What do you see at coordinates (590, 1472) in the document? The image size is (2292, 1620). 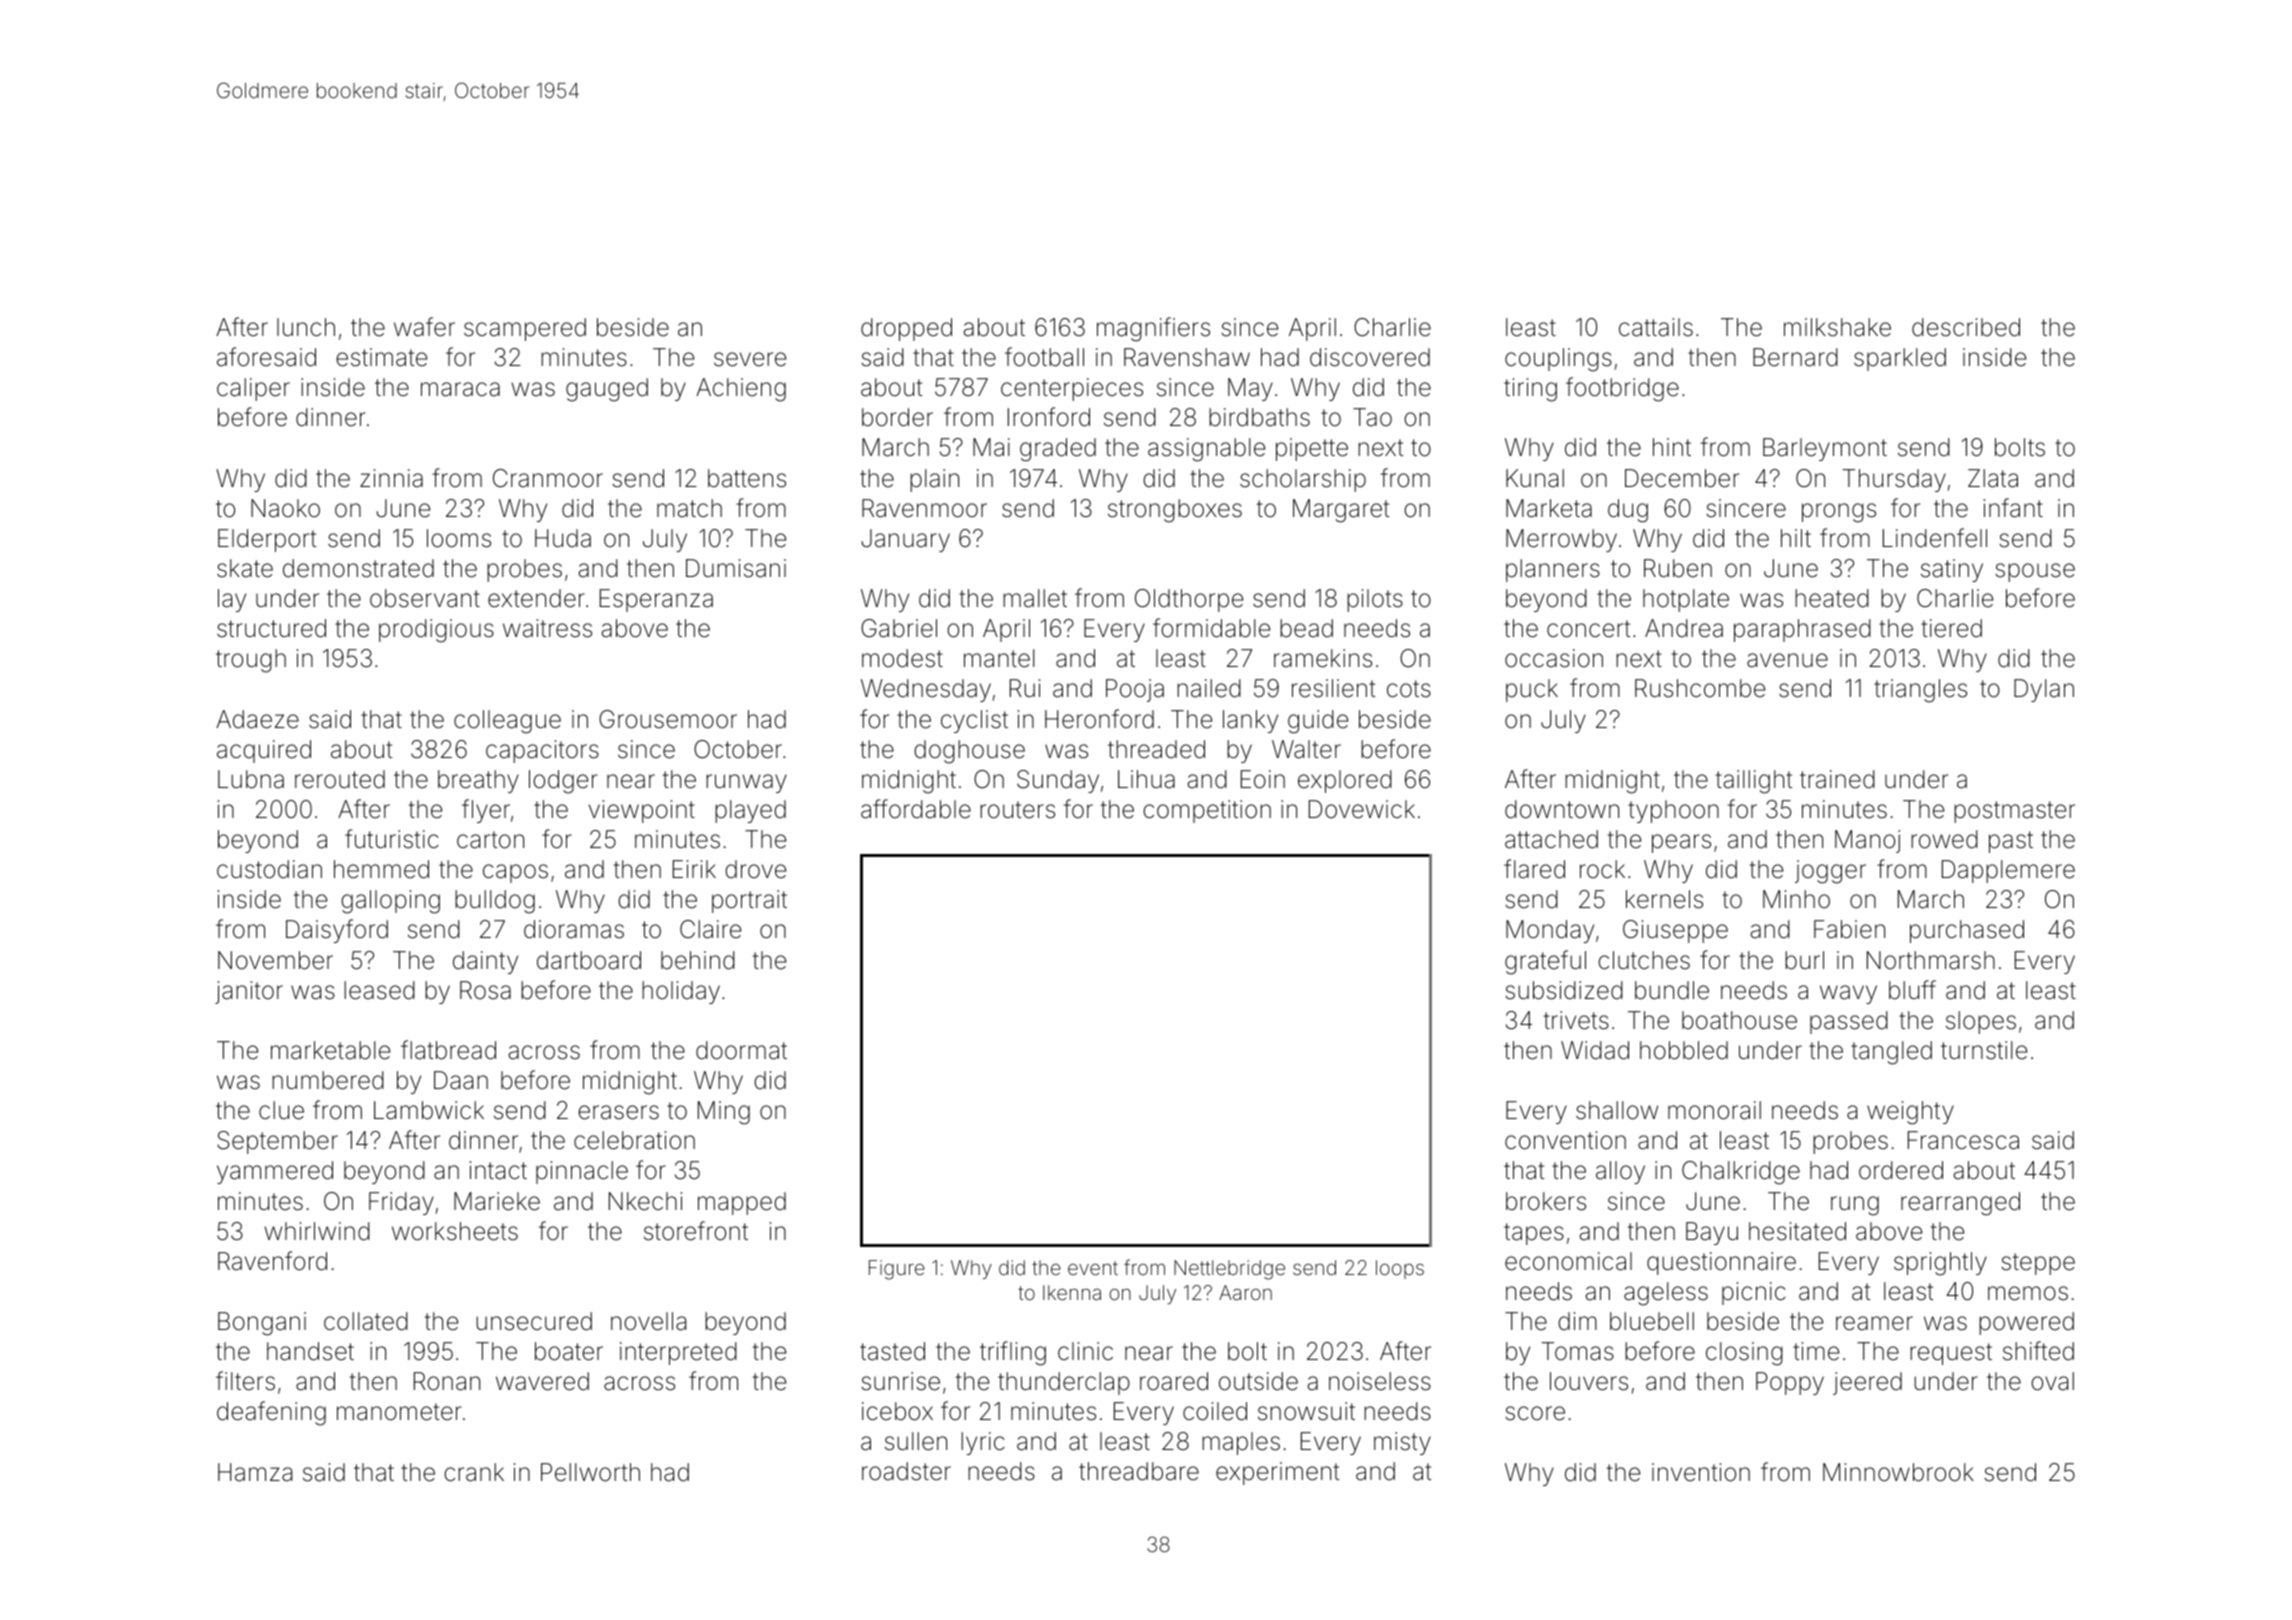 I see `Pellworth` at bounding box center [590, 1472].
